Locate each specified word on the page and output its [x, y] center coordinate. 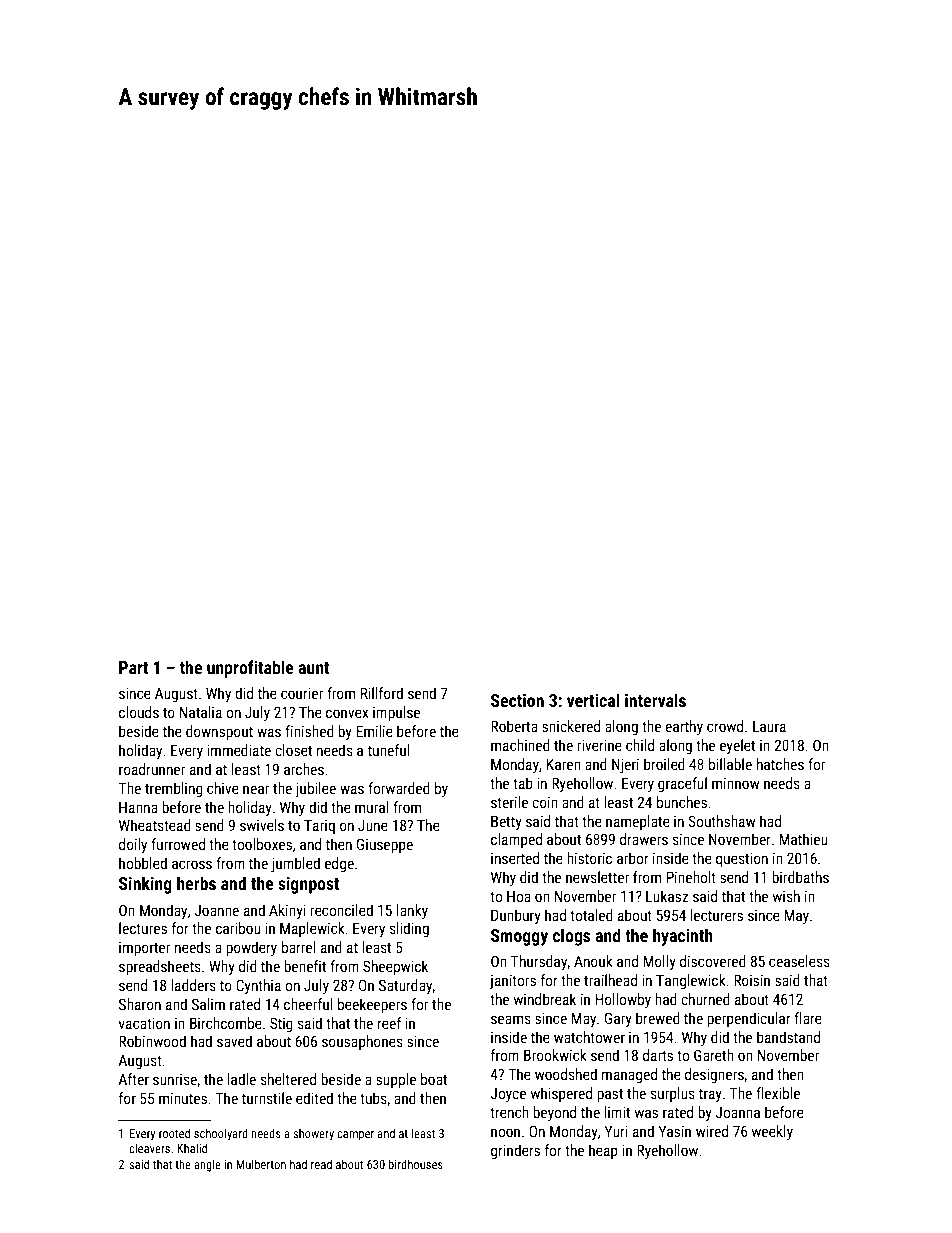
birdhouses [415, 1164]
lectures [143, 928]
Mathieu [804, 839]
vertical [593, 700]
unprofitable [250, 669]
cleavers [149, 1148]
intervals [655, 700]
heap [603, 1151]
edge [339, 864]
